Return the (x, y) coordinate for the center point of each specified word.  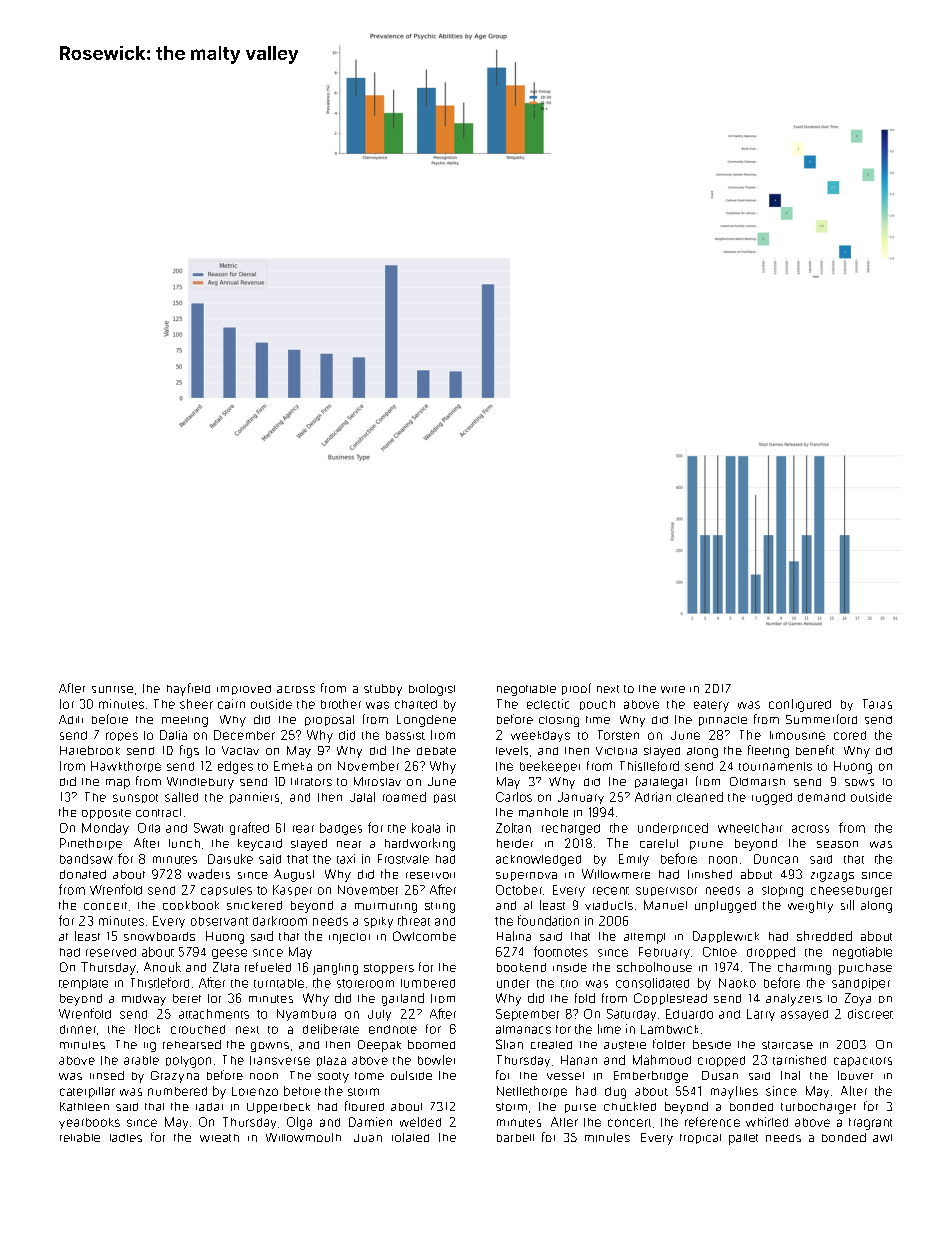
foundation (548, 920)
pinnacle (723, 721)
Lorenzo (255, 1091)
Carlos (514, 797)
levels (512, 750)
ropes (122, 736)
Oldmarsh (757, 781)
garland (403, 999)
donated (83, 874)
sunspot (135, 798)
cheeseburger (851, 891)
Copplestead (670, 999)
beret (187, 998)
